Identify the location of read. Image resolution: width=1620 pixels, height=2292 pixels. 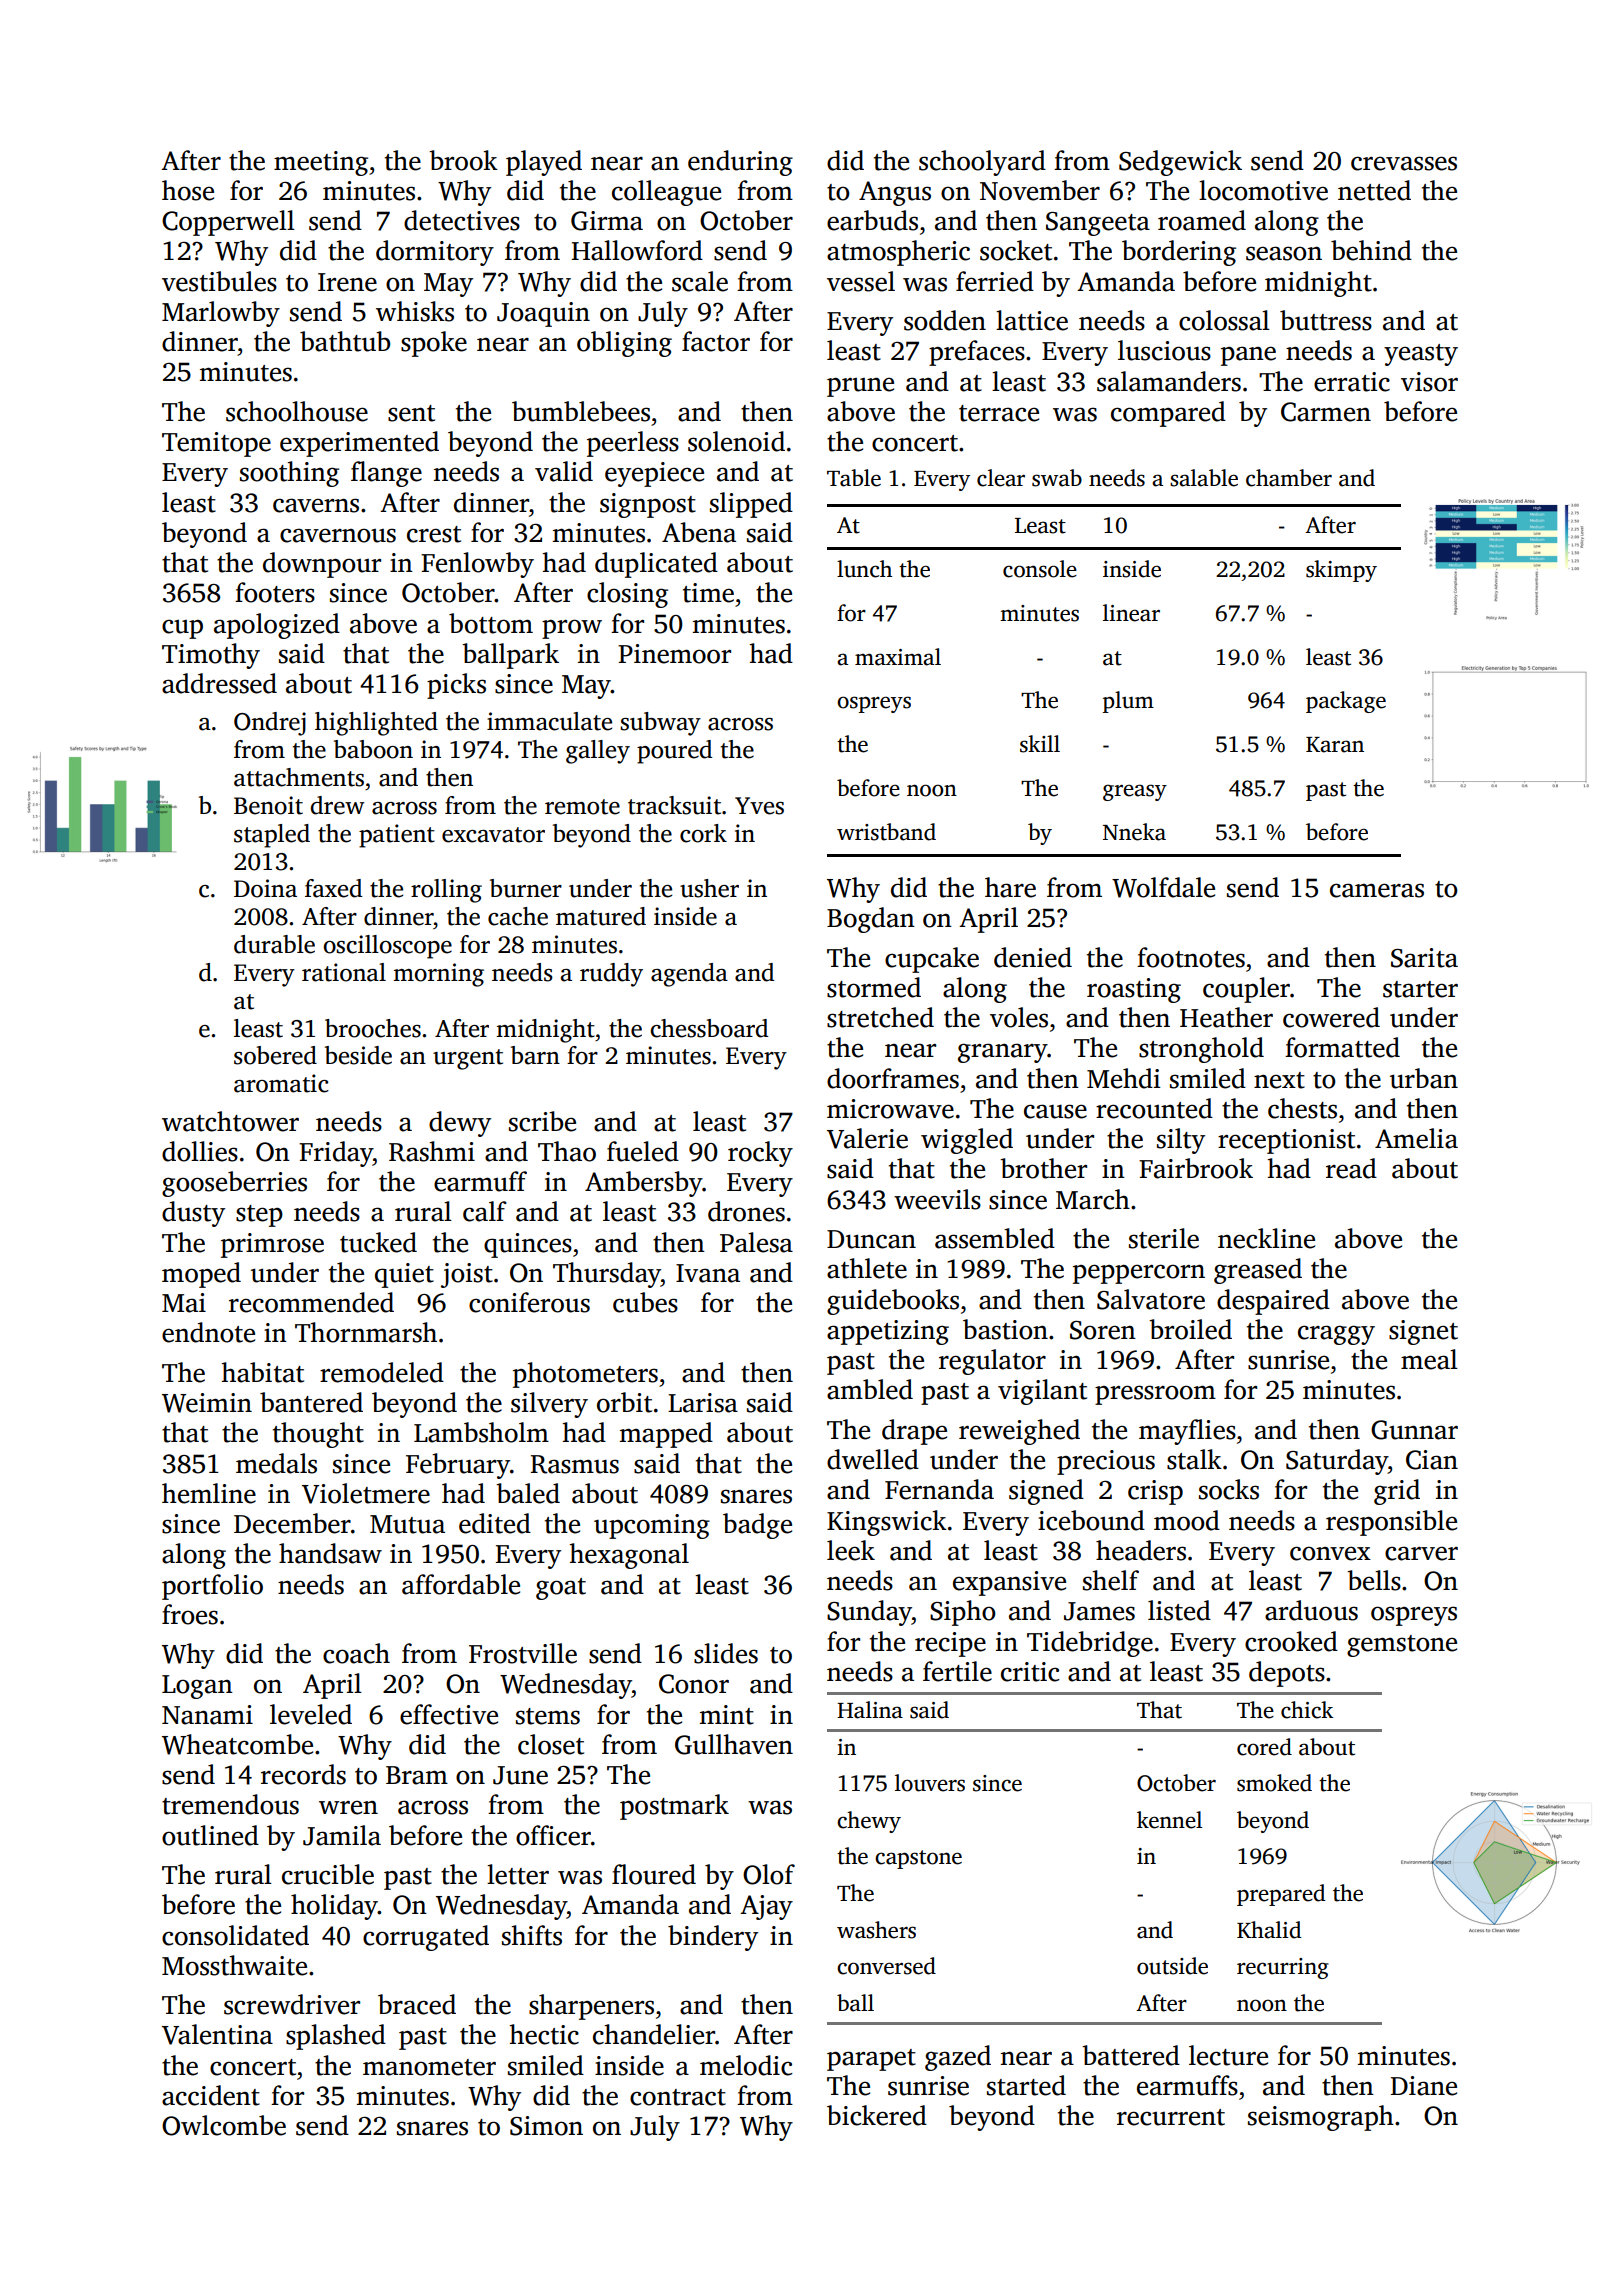
(1351, 1168).
